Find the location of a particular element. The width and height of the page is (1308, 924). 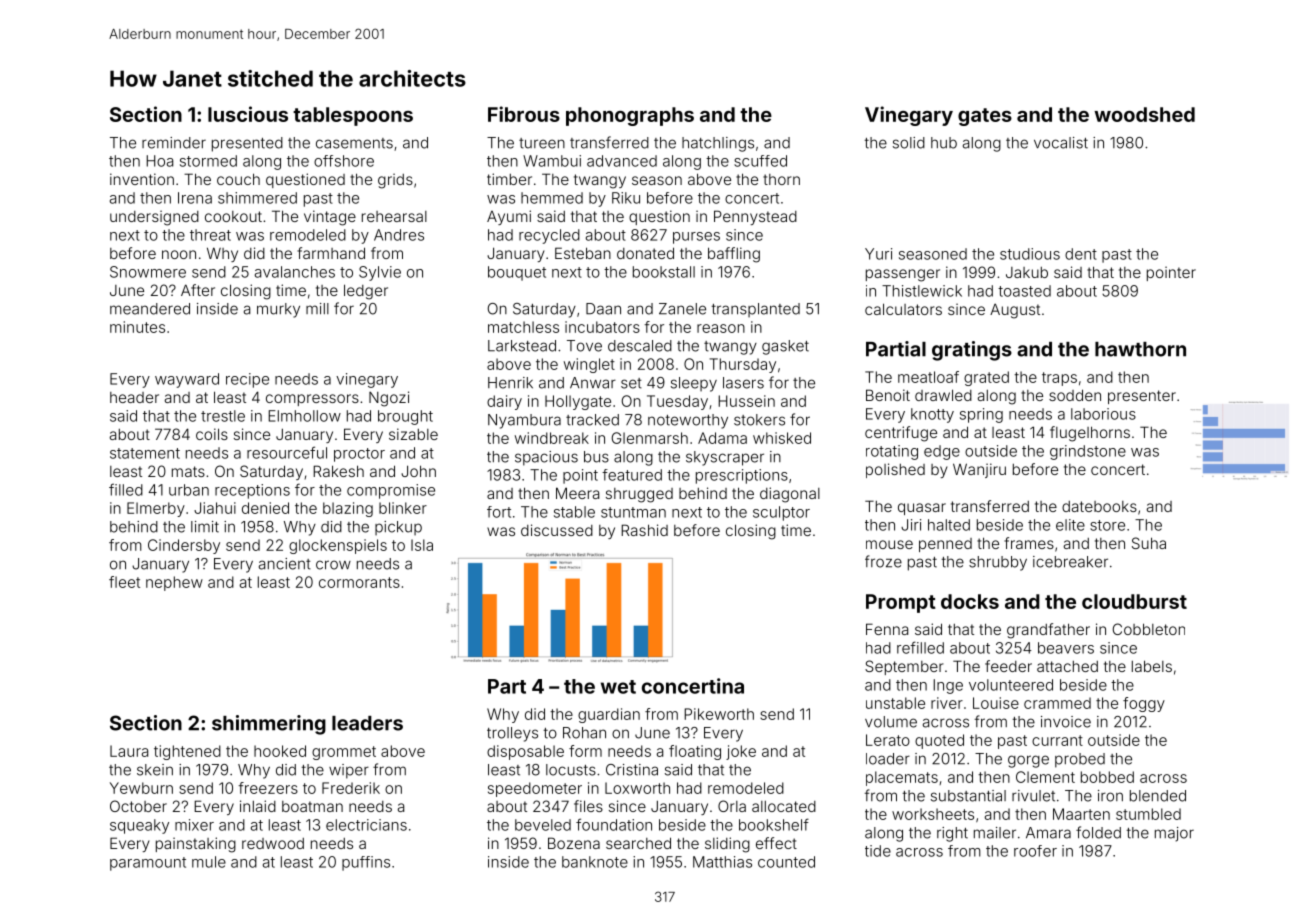

wet is located at coordinates (618, 687).
